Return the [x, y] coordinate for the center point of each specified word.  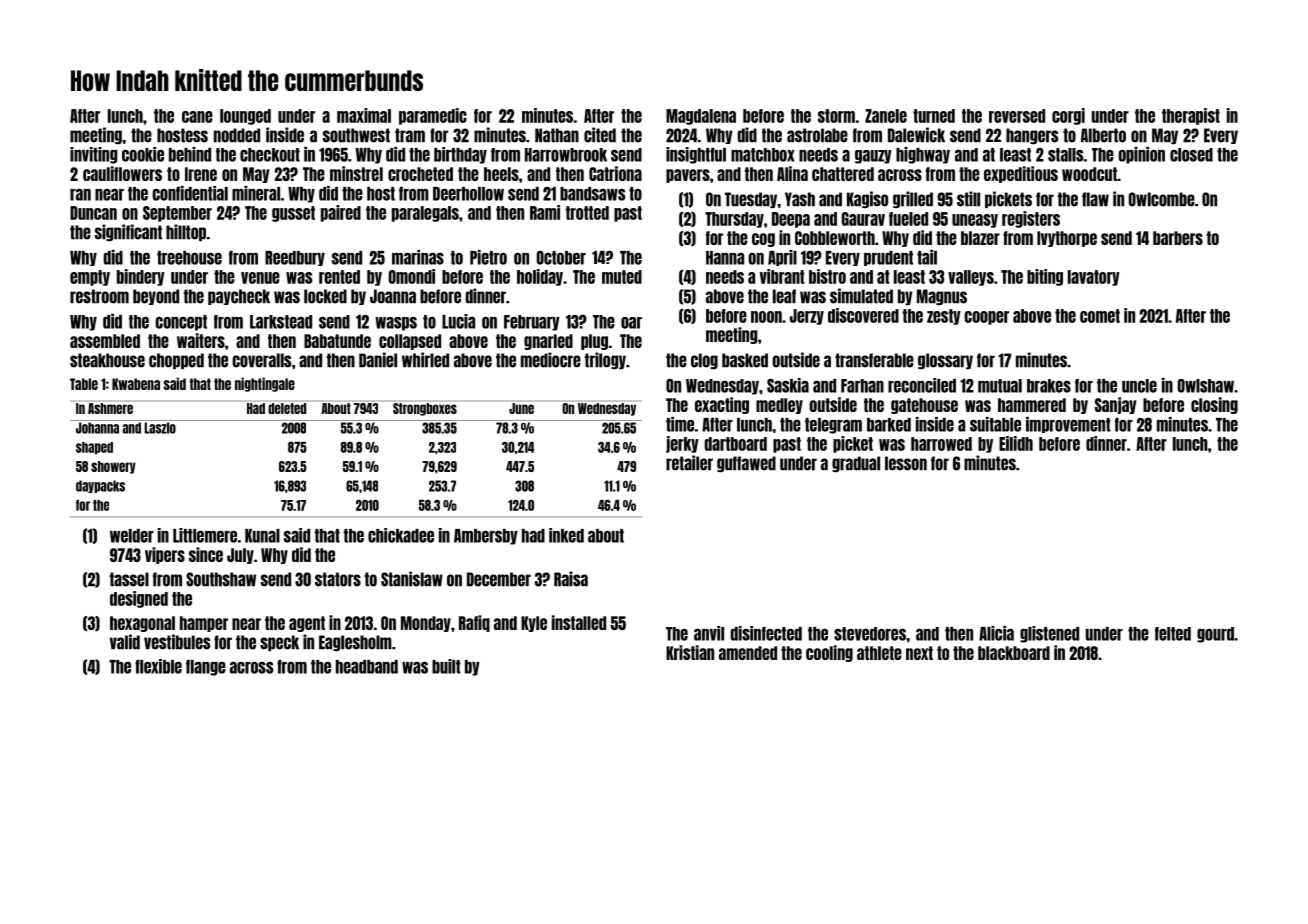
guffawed [746, 464]
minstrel [356, 173]
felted [1173, 634]
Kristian [690, 652]
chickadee [401, 535]
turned [934, 116]
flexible [158, 666]
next [919, 653]
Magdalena [701, 117]
